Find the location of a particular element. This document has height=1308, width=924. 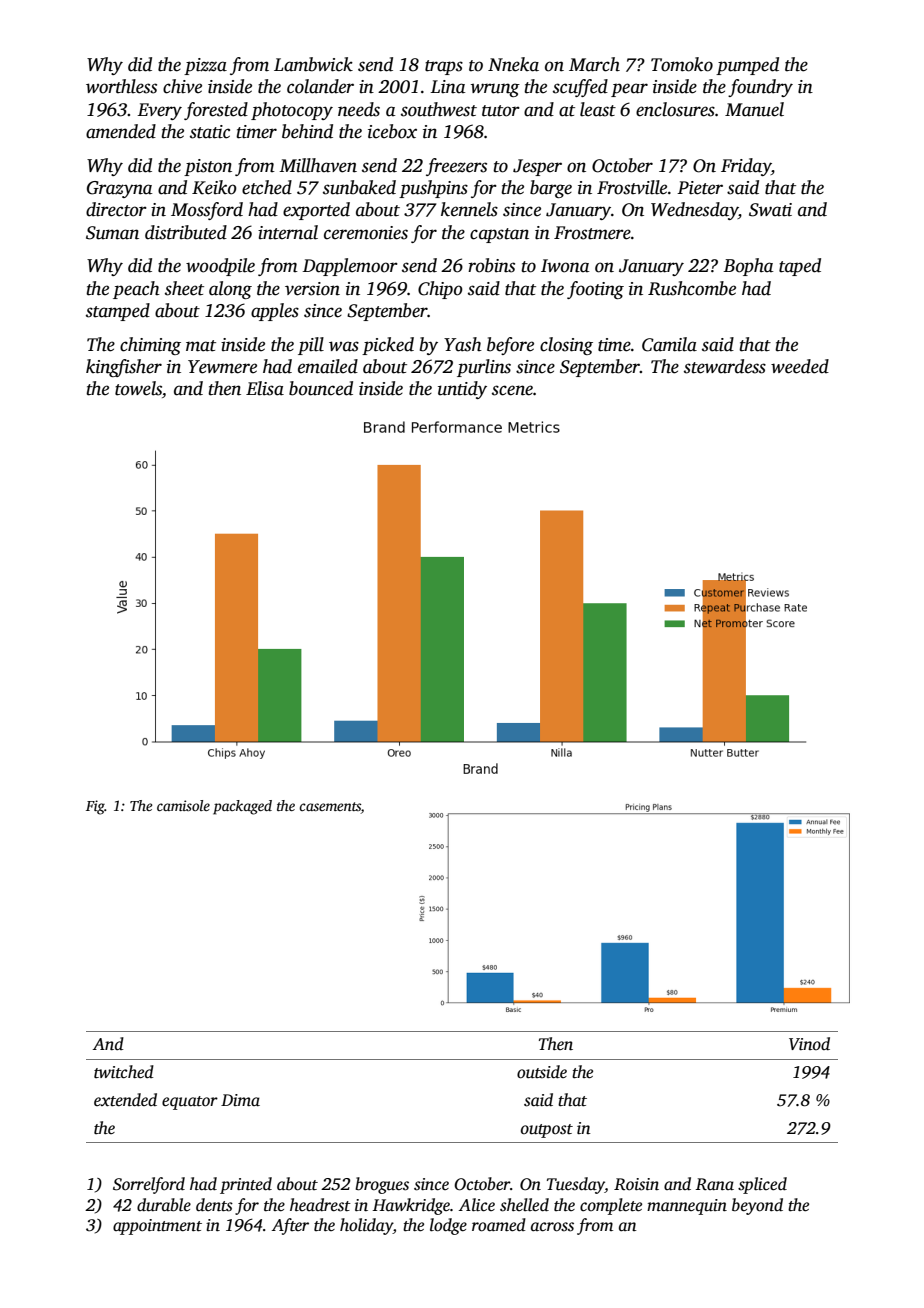

Nneka is located at coordinates (513, 64).
